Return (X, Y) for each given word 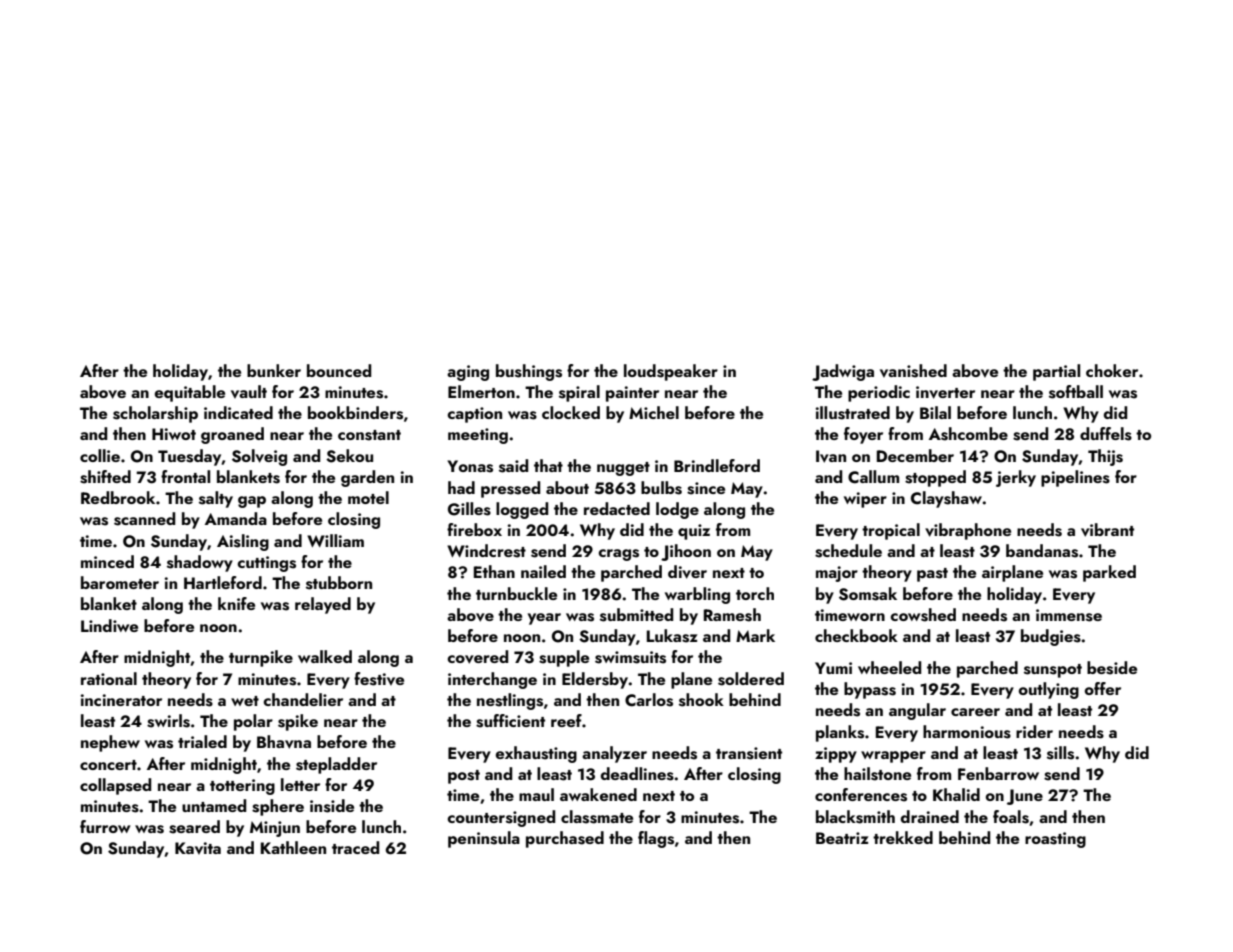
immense (1069, 615)
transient (749, 753)
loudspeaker (671, 372)
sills (1060, 753)
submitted (636, 615)
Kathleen (293, 847)
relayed (323, 605)
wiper (865, 500)
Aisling (243, 542)
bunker (274, 370)
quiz (694, 532)
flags (656, 839)
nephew (110, 743)
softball (1076, 392)
